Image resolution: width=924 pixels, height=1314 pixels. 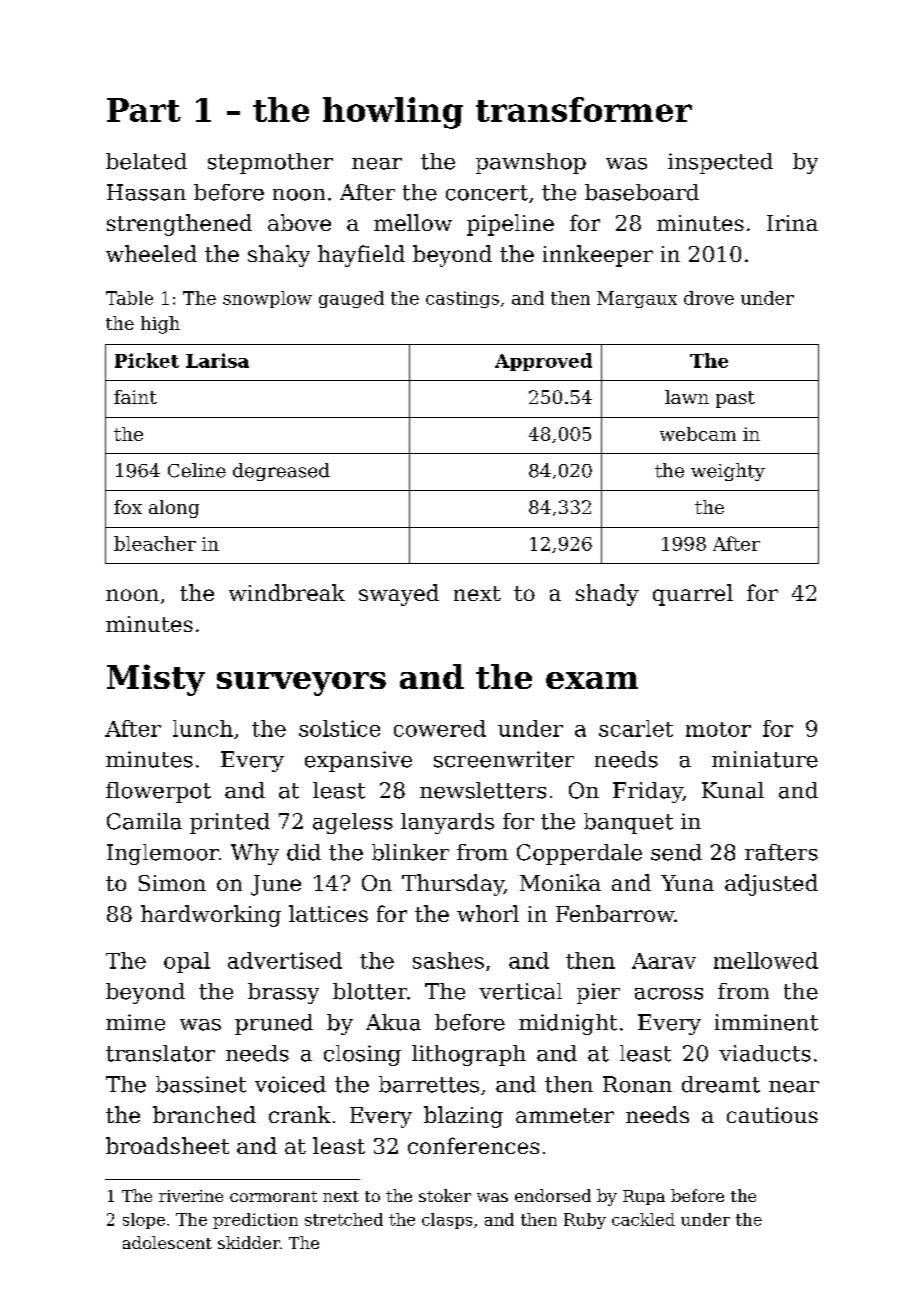 I want to click on Misty, so click(x=156, y=680).
